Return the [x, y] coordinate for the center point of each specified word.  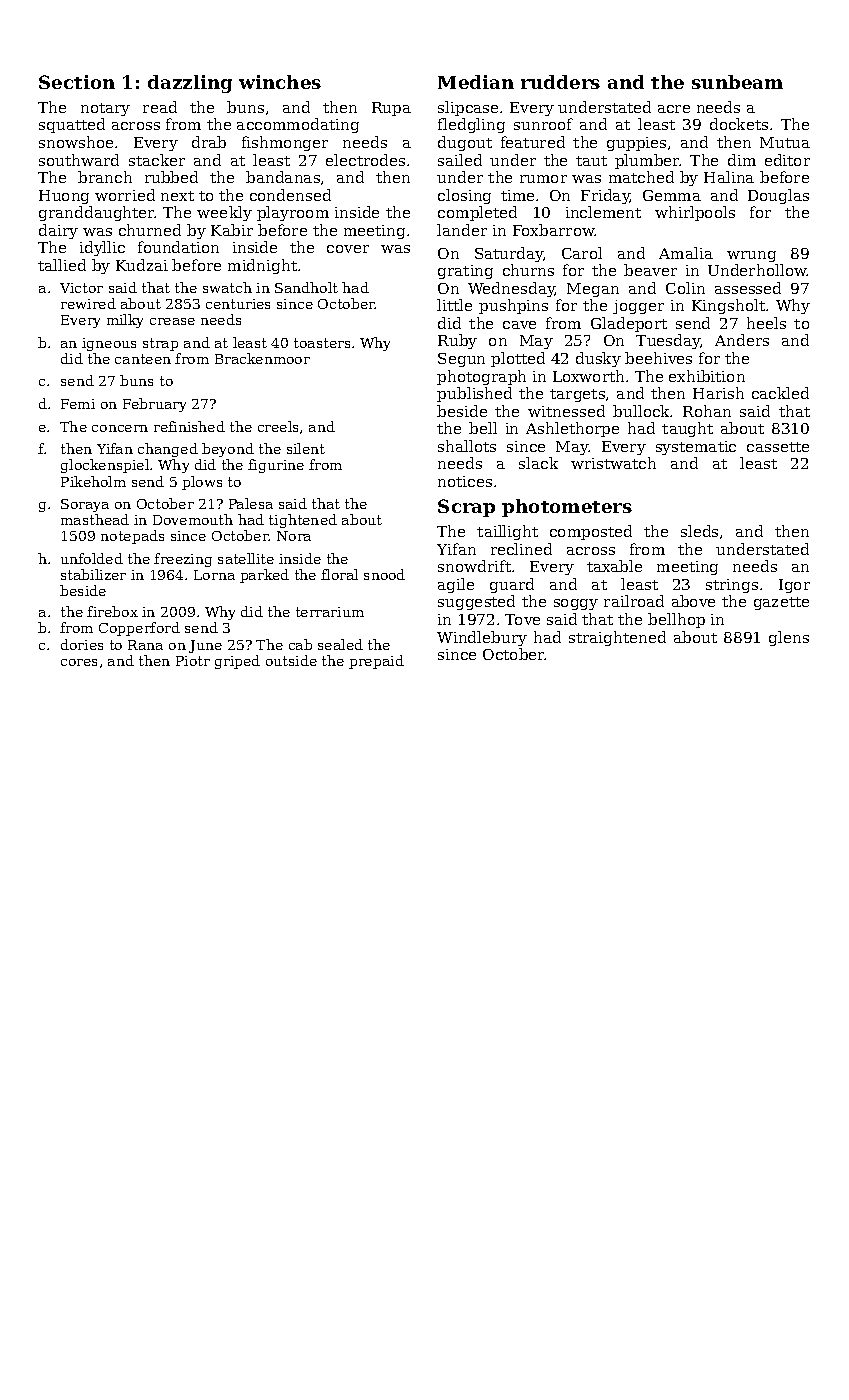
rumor [543, 179]
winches [280, 82]
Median [476, 82]
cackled [780, 393]
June [205, 646]
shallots [467, 446]
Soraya [85, 505]
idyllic [102, 248]
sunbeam [737, 82]
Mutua [785, 142]
